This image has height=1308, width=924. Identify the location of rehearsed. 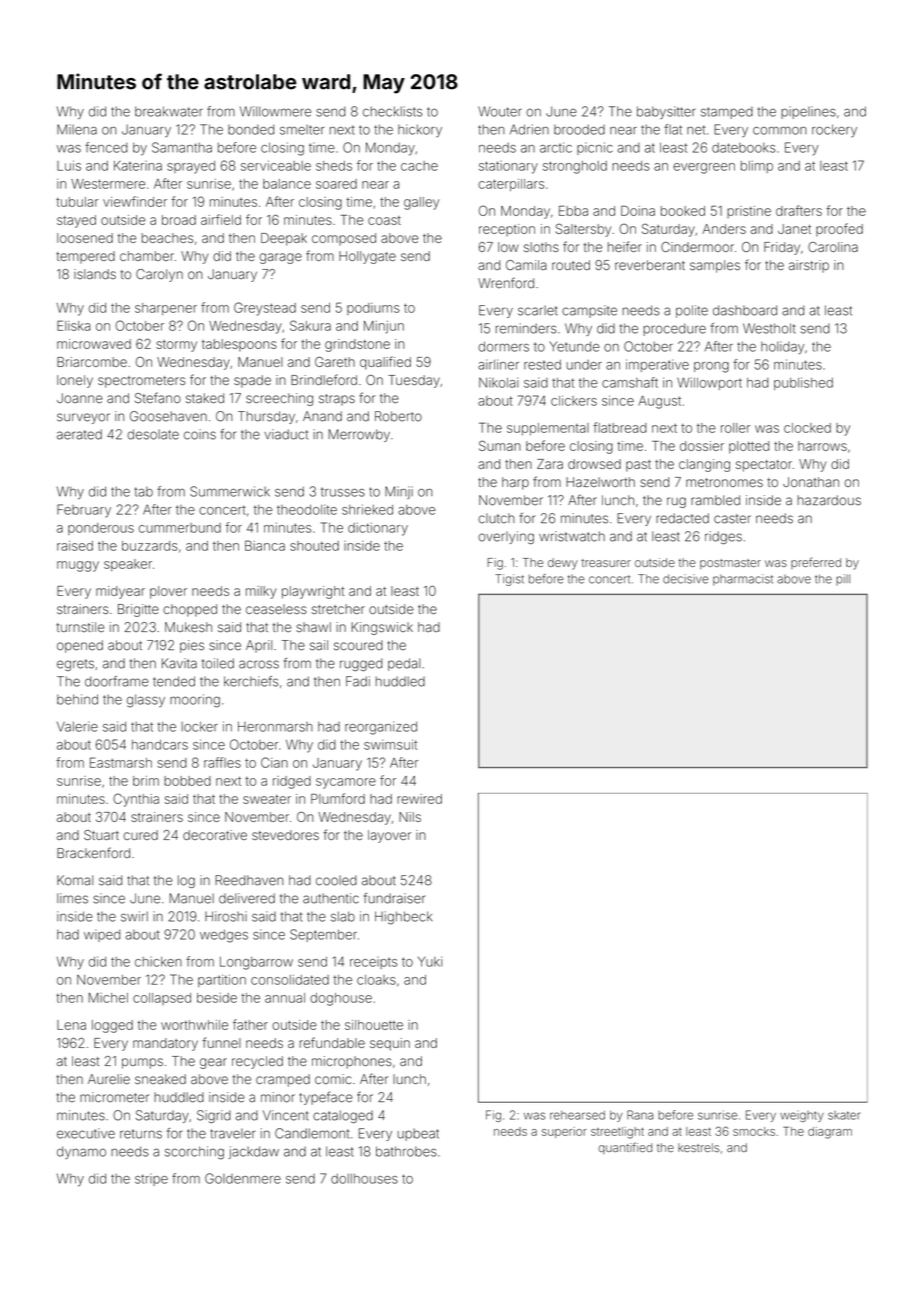
(577, 1115).
